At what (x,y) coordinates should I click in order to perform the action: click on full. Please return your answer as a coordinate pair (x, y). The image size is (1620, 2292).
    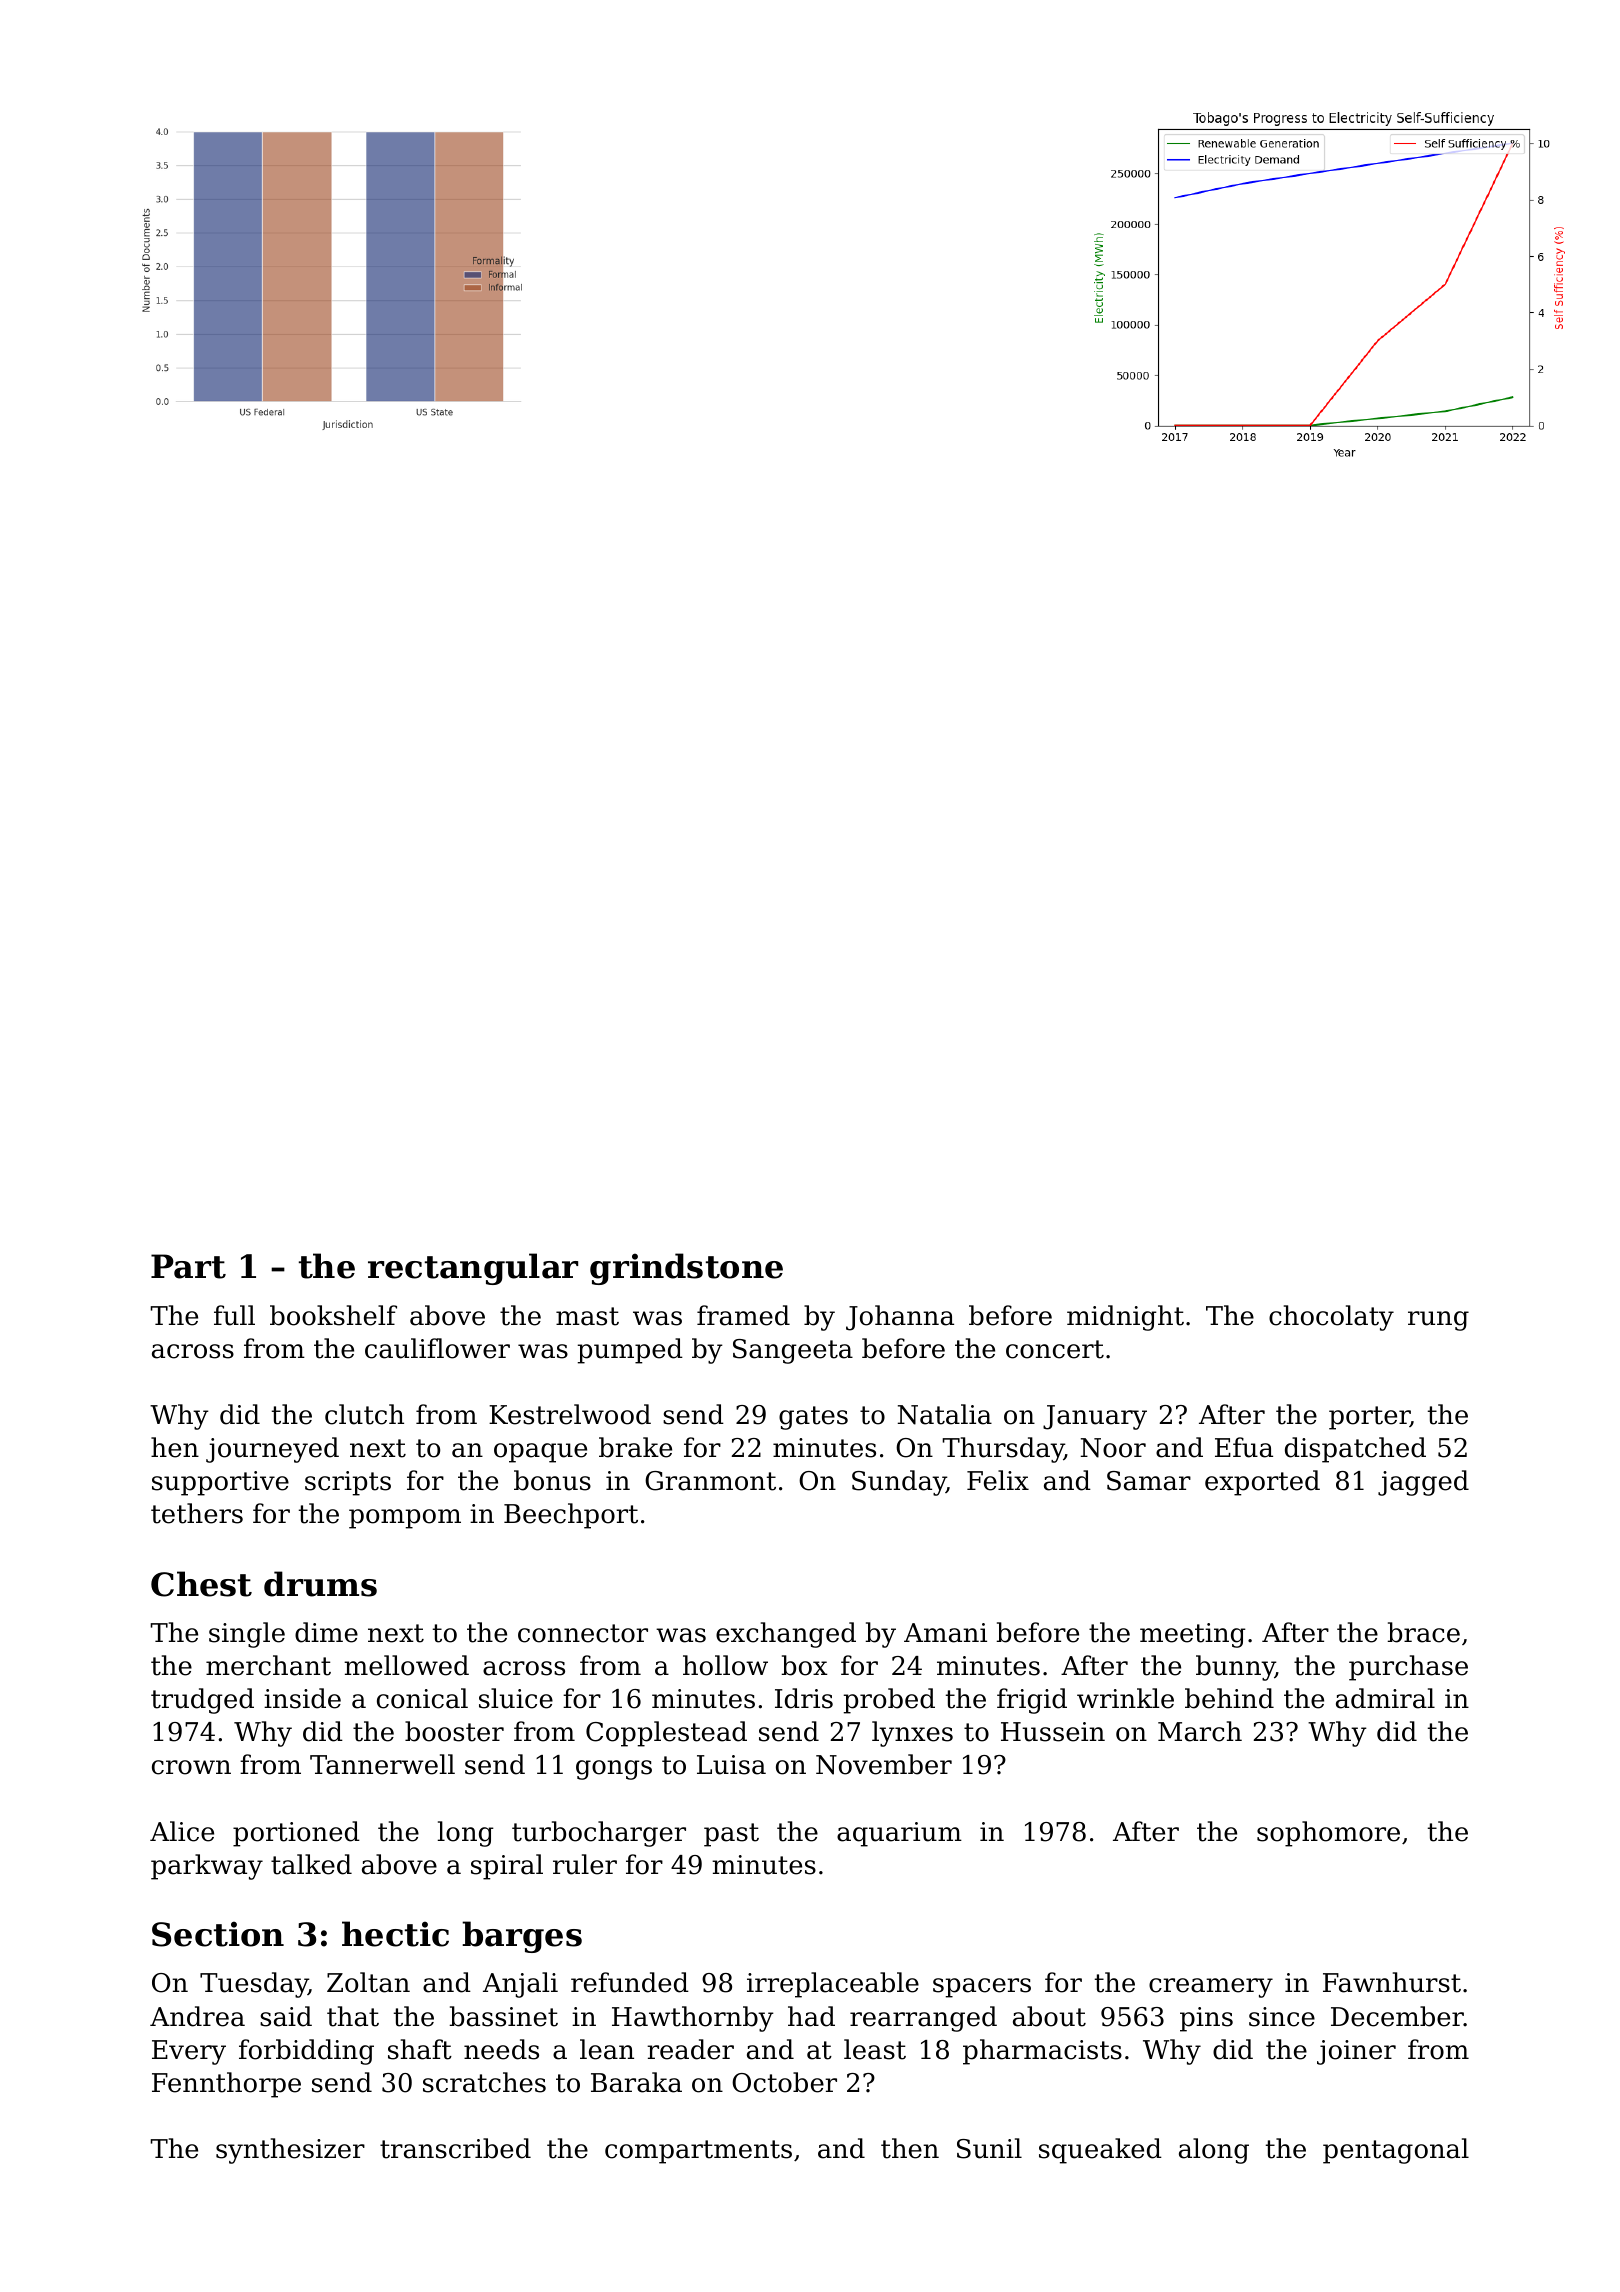
    Looking at the image, I should click on (234, 1315).
